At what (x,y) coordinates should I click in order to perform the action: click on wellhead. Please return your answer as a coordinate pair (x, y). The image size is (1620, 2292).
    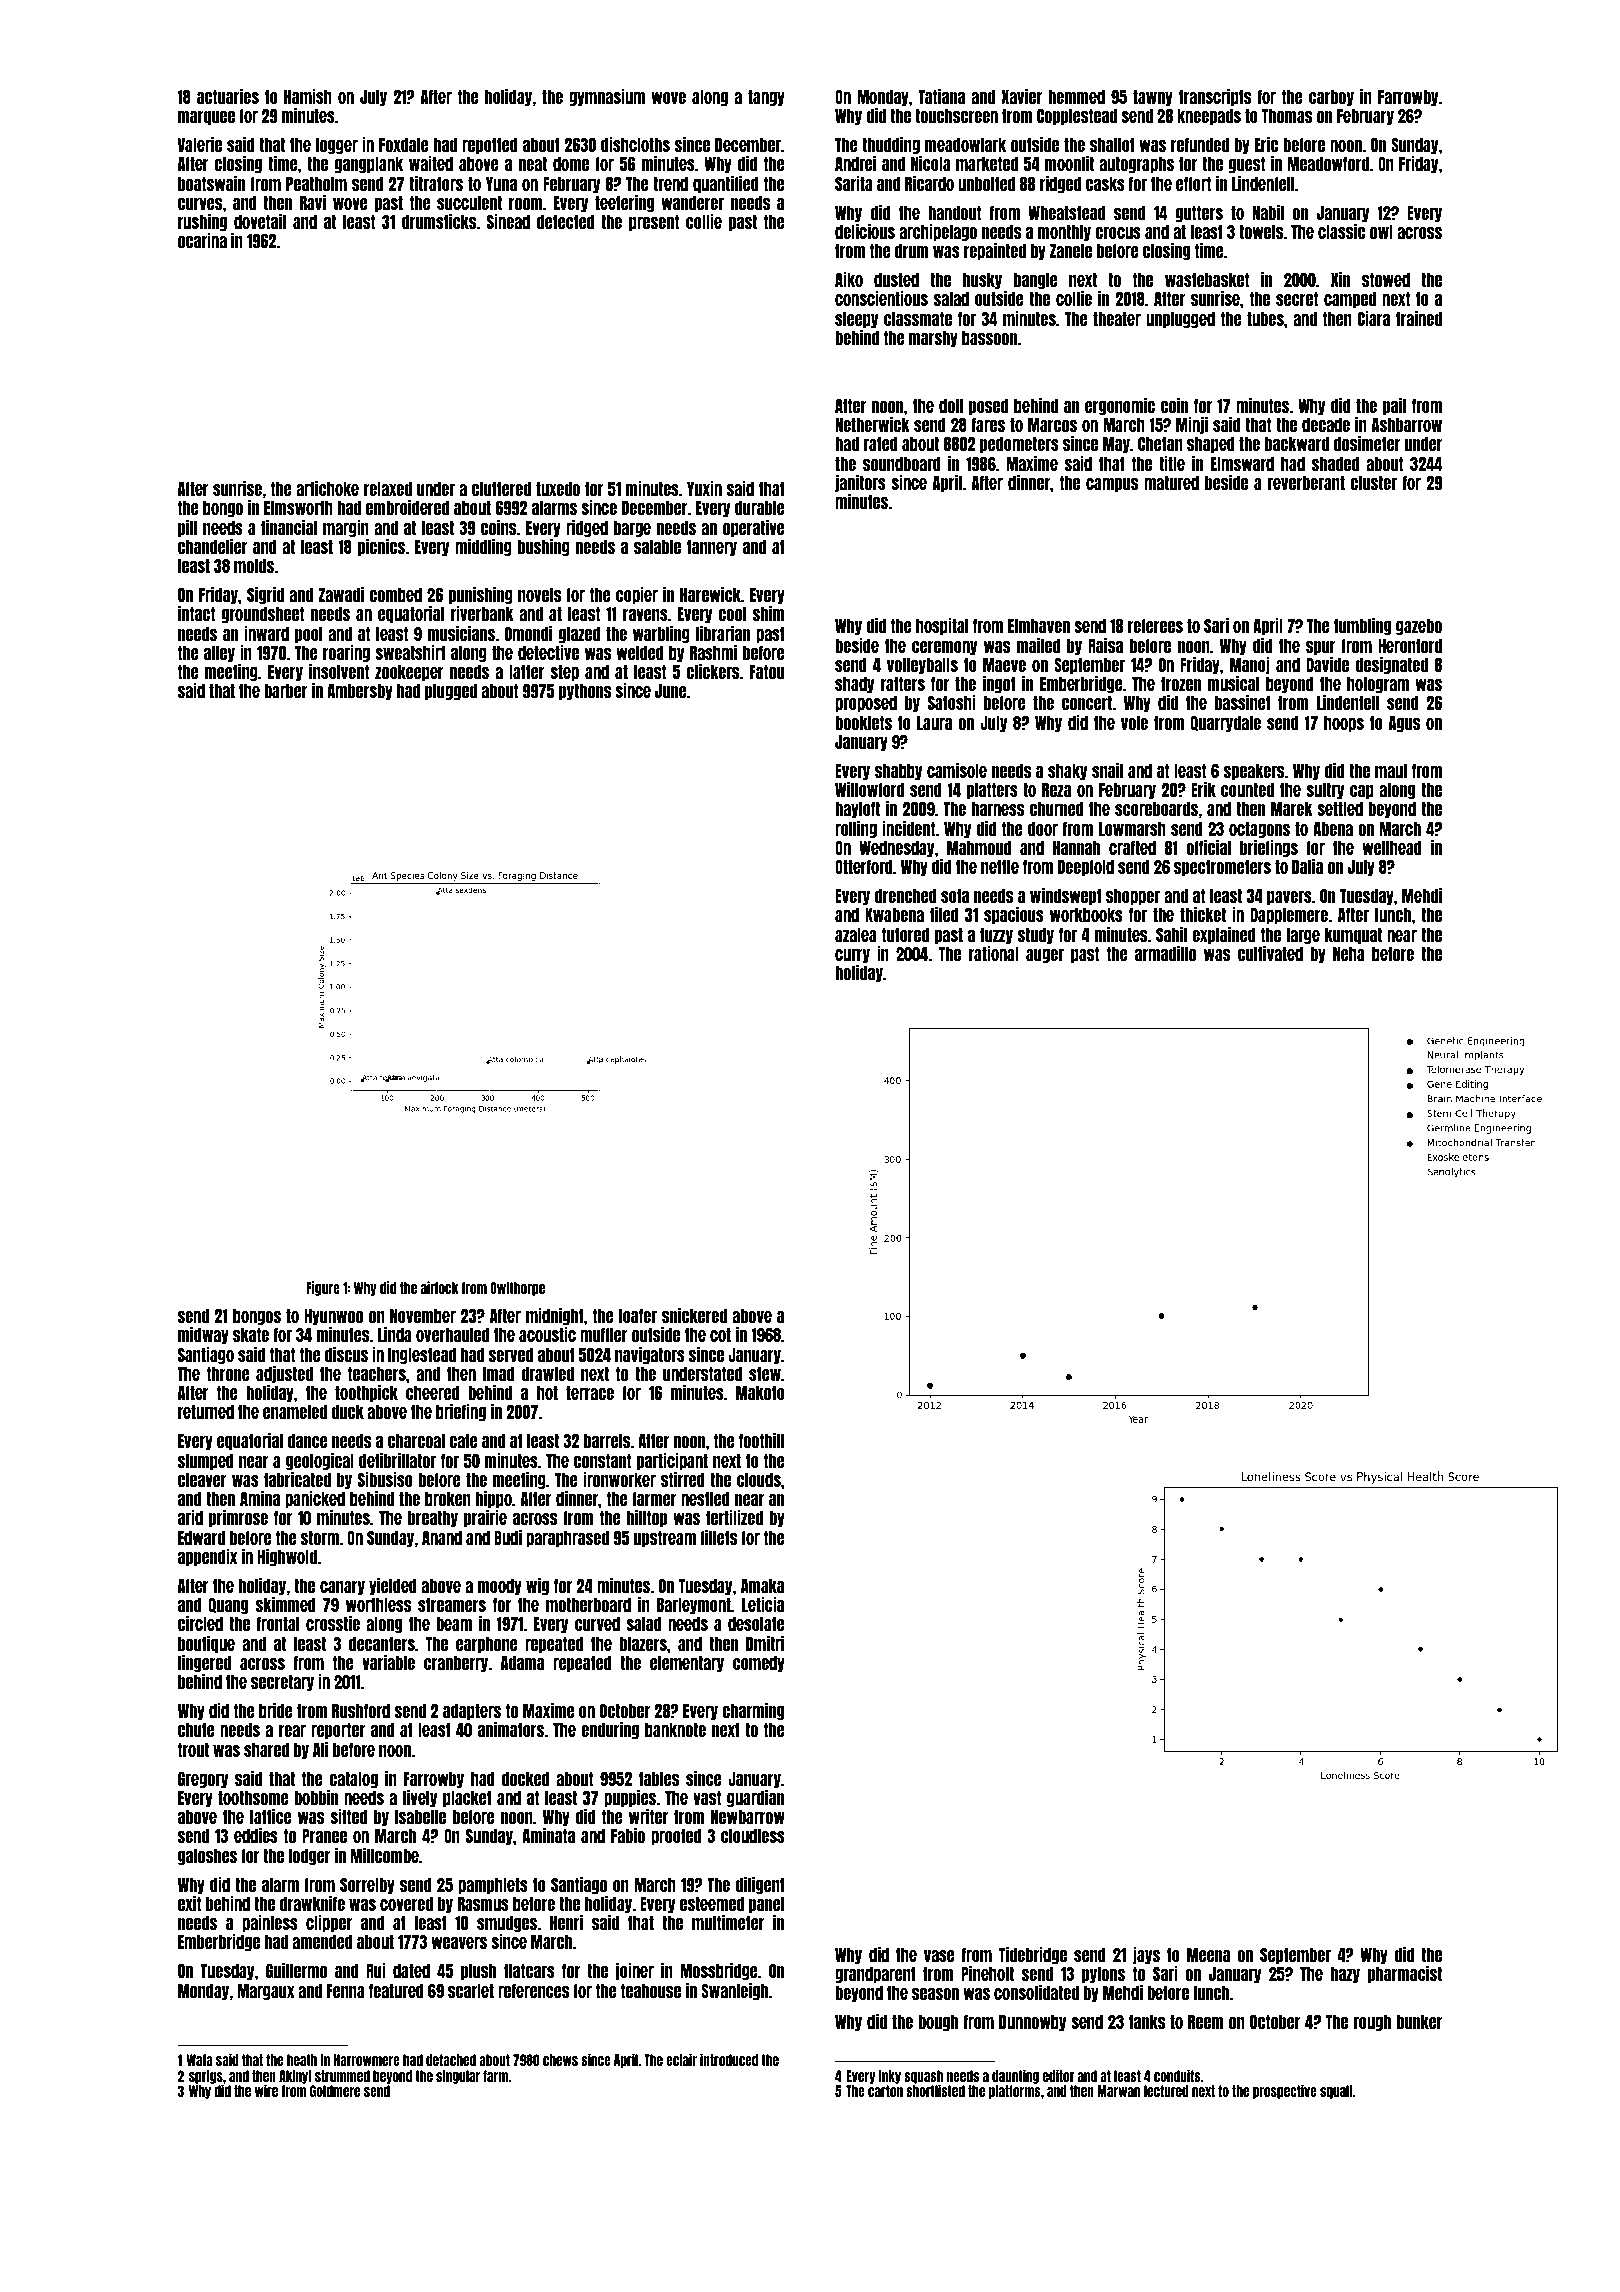
    Looking at the image, I should click on (1392, 848).
